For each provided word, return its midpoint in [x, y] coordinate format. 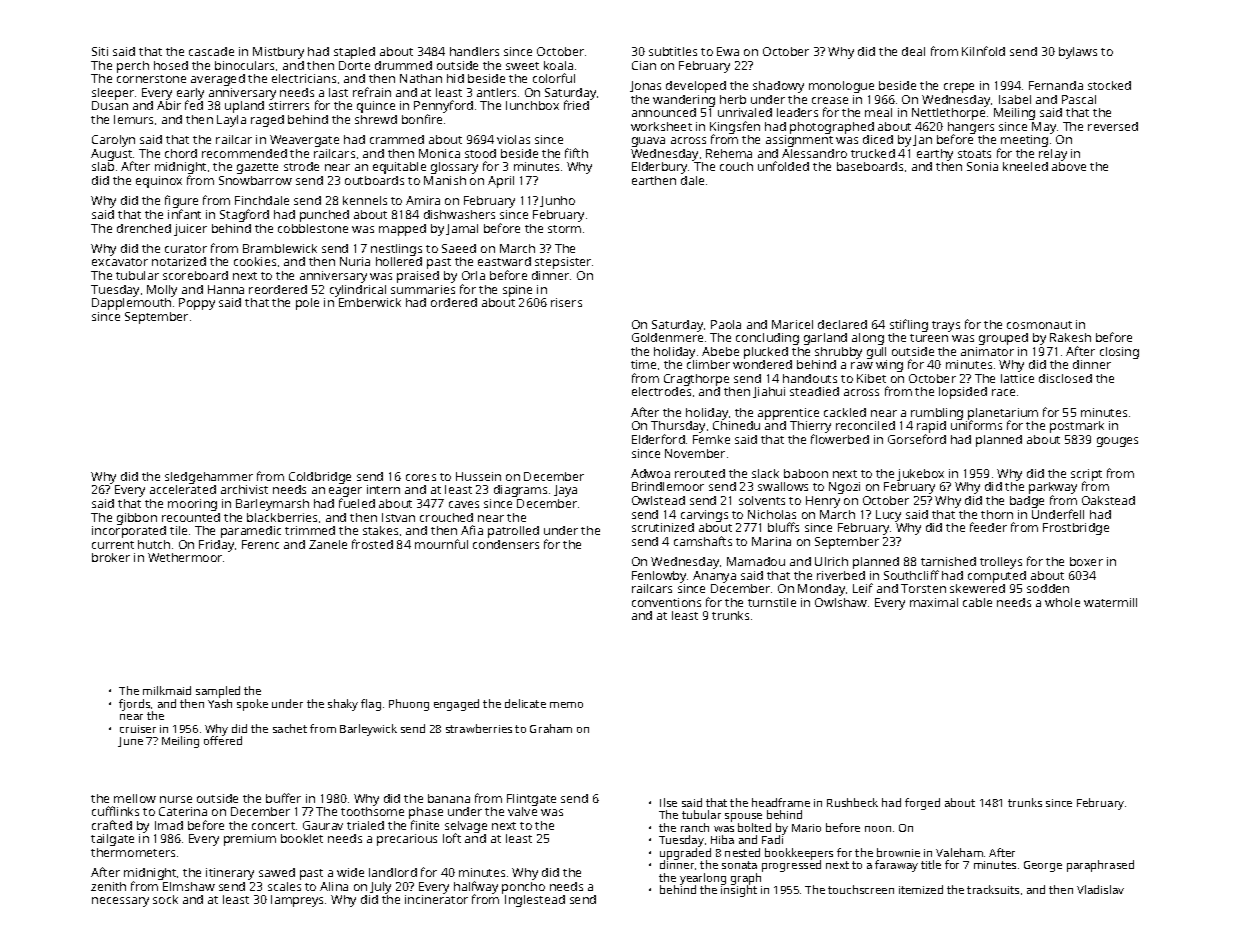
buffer [283, 798]
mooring [192, 505]
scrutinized [663, 527]
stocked [1109, 85]
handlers [474, 51]
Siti [100, 51]
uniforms [976, 425]
